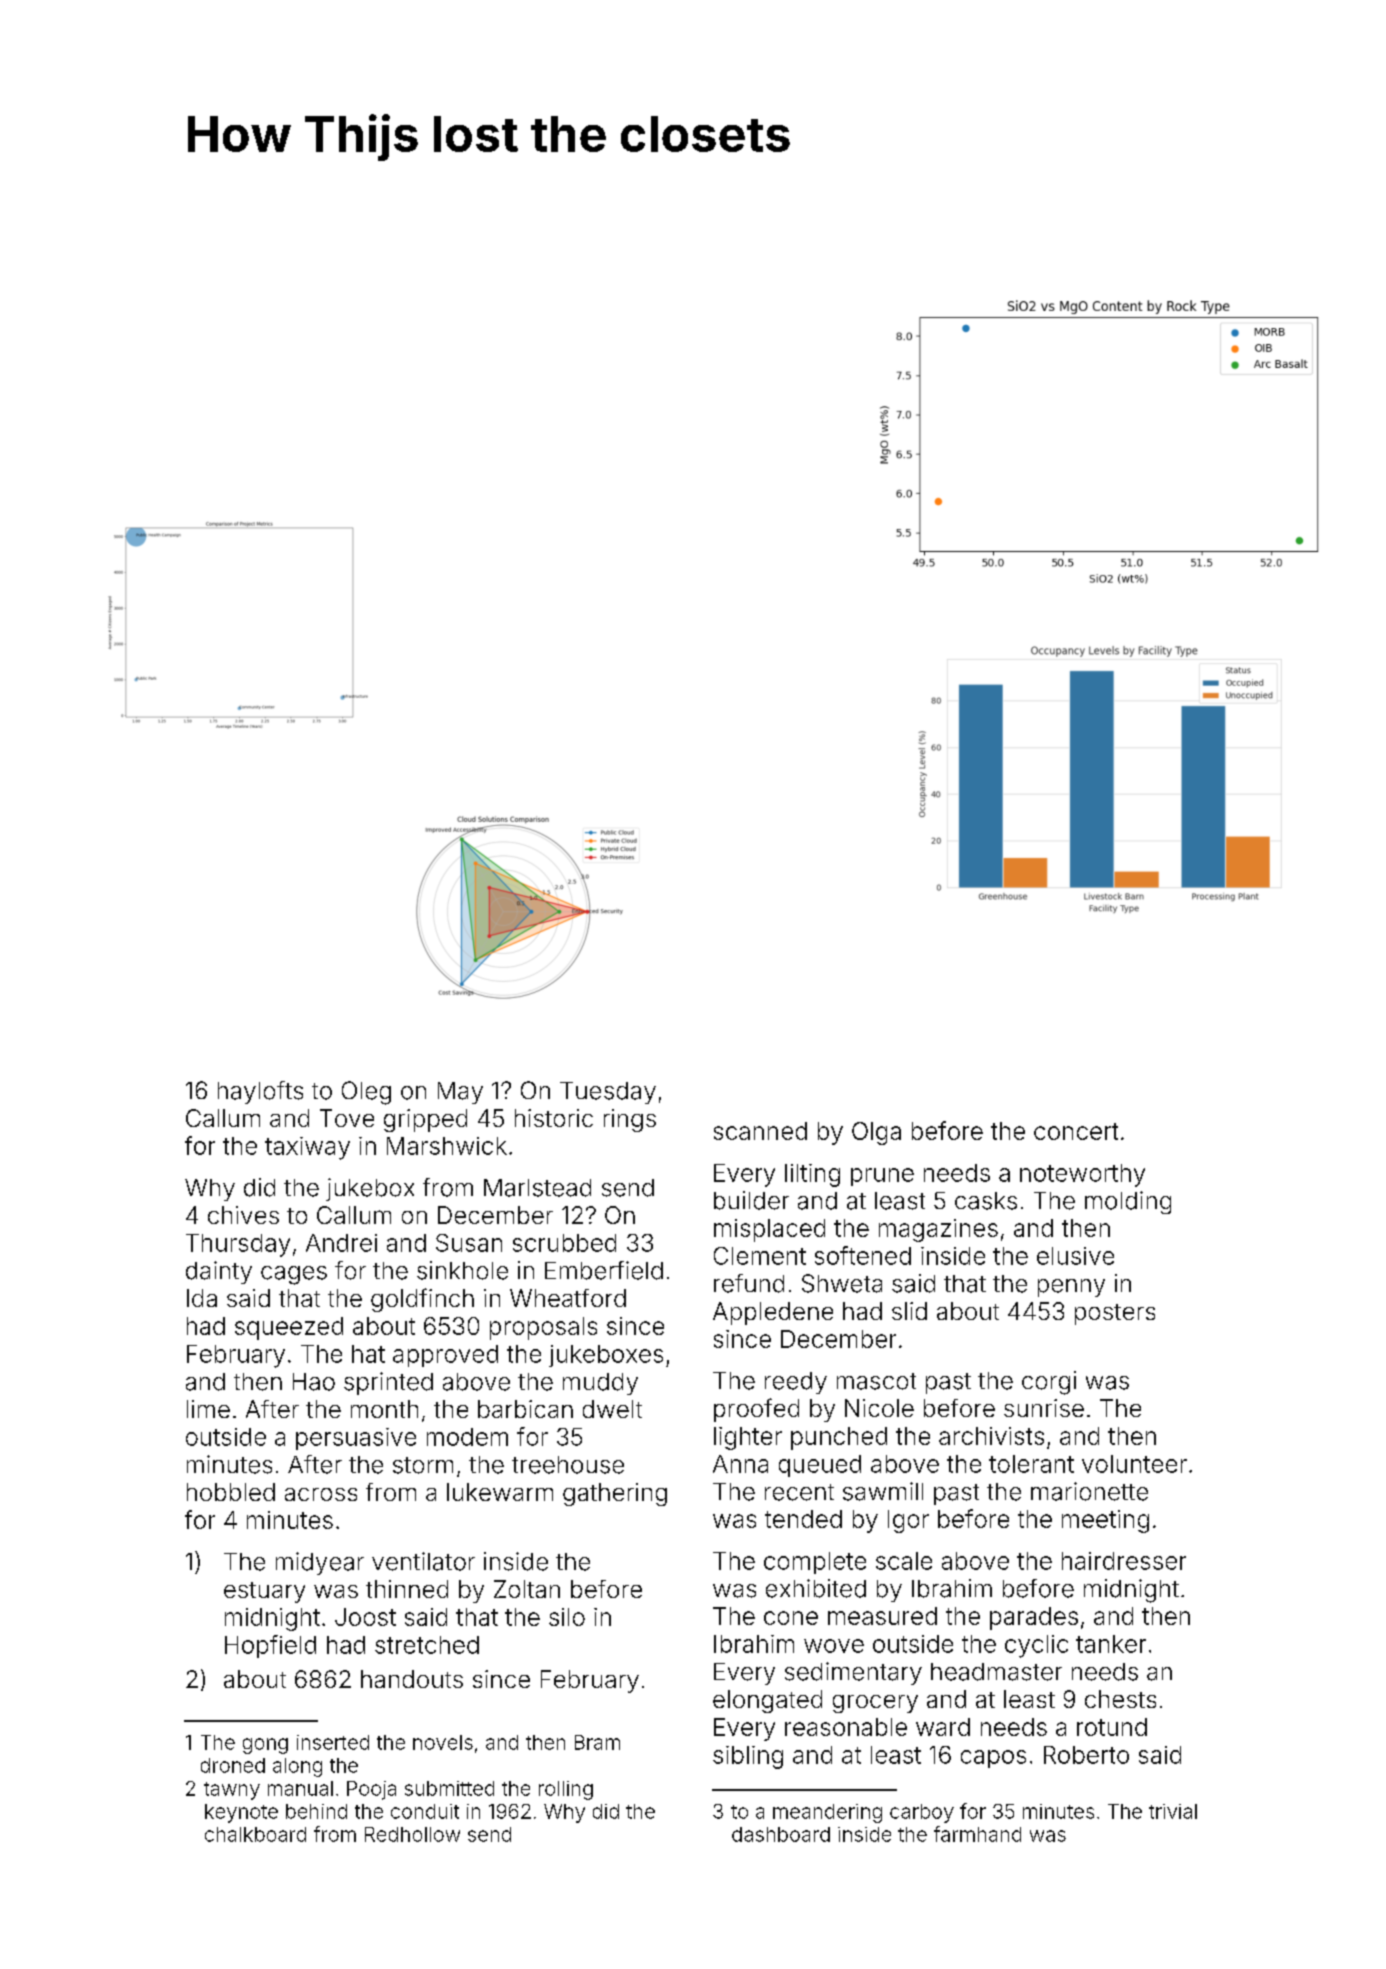  Describe the element at coordinates (748, 1757) in the image. I see `sibling` at that location.
